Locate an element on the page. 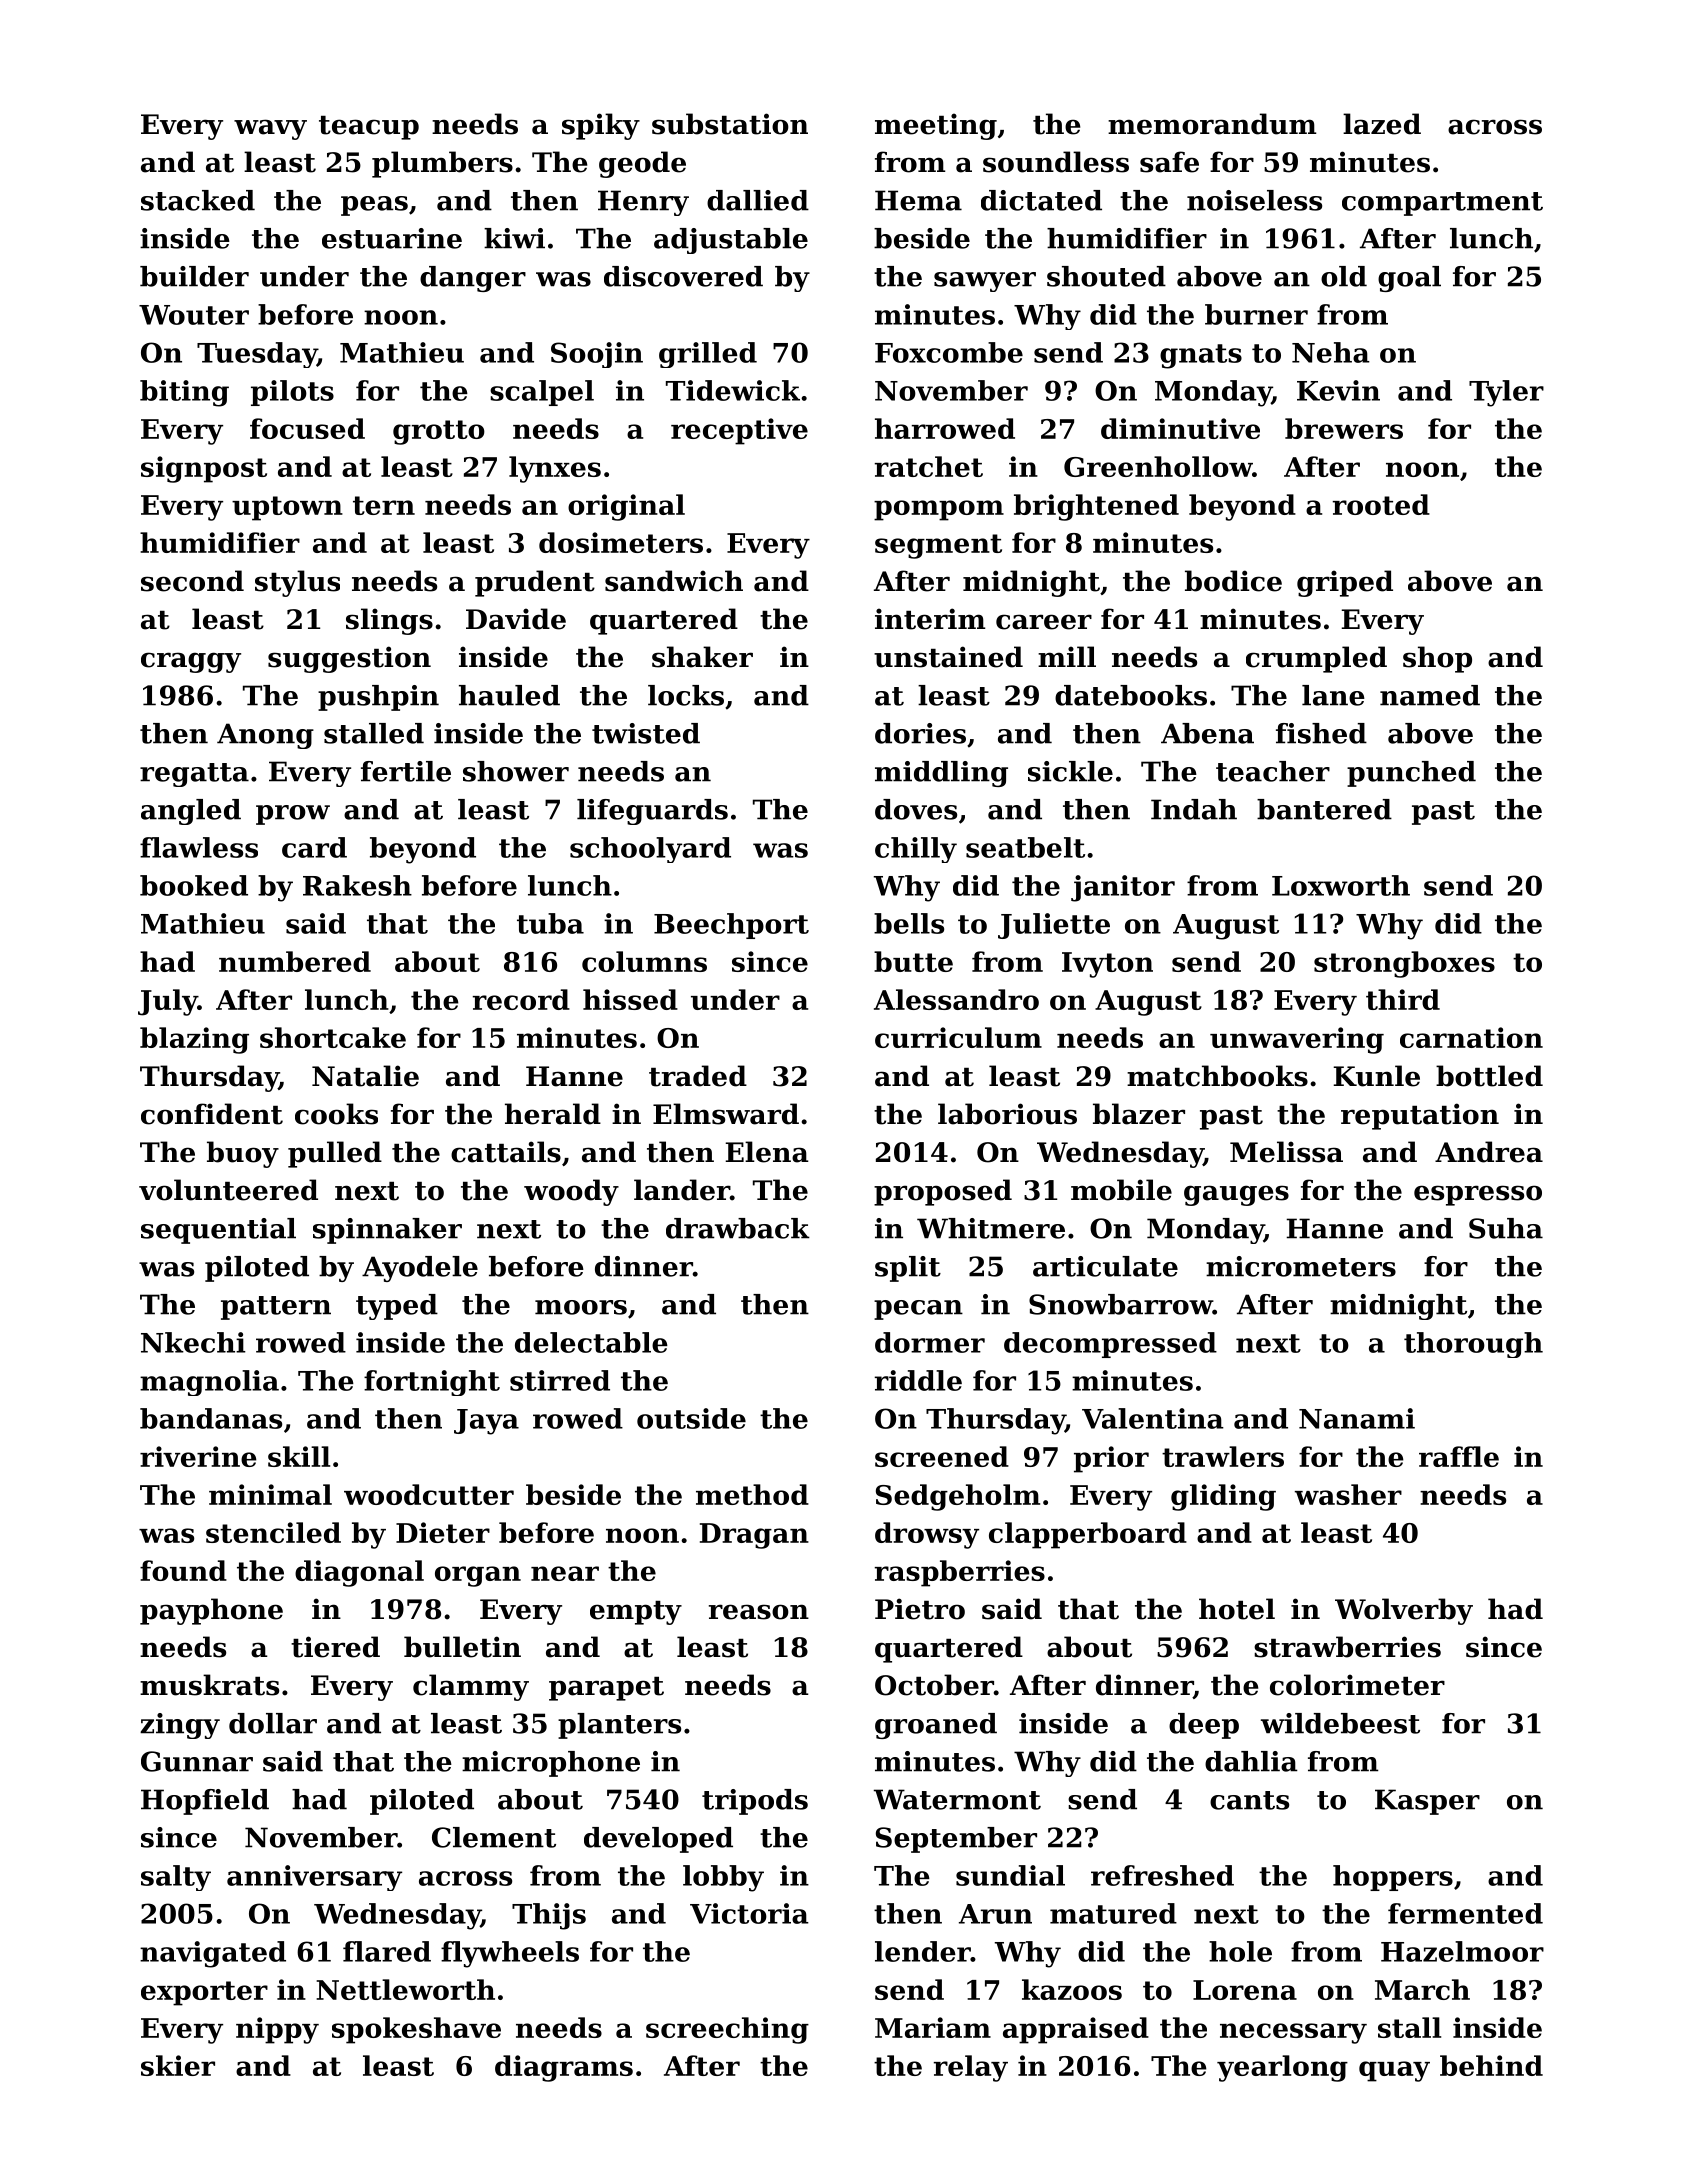 Image resolution: width=1683 pixels, height=2178 pixels. pulled is located at coordinates (335, 1154).
